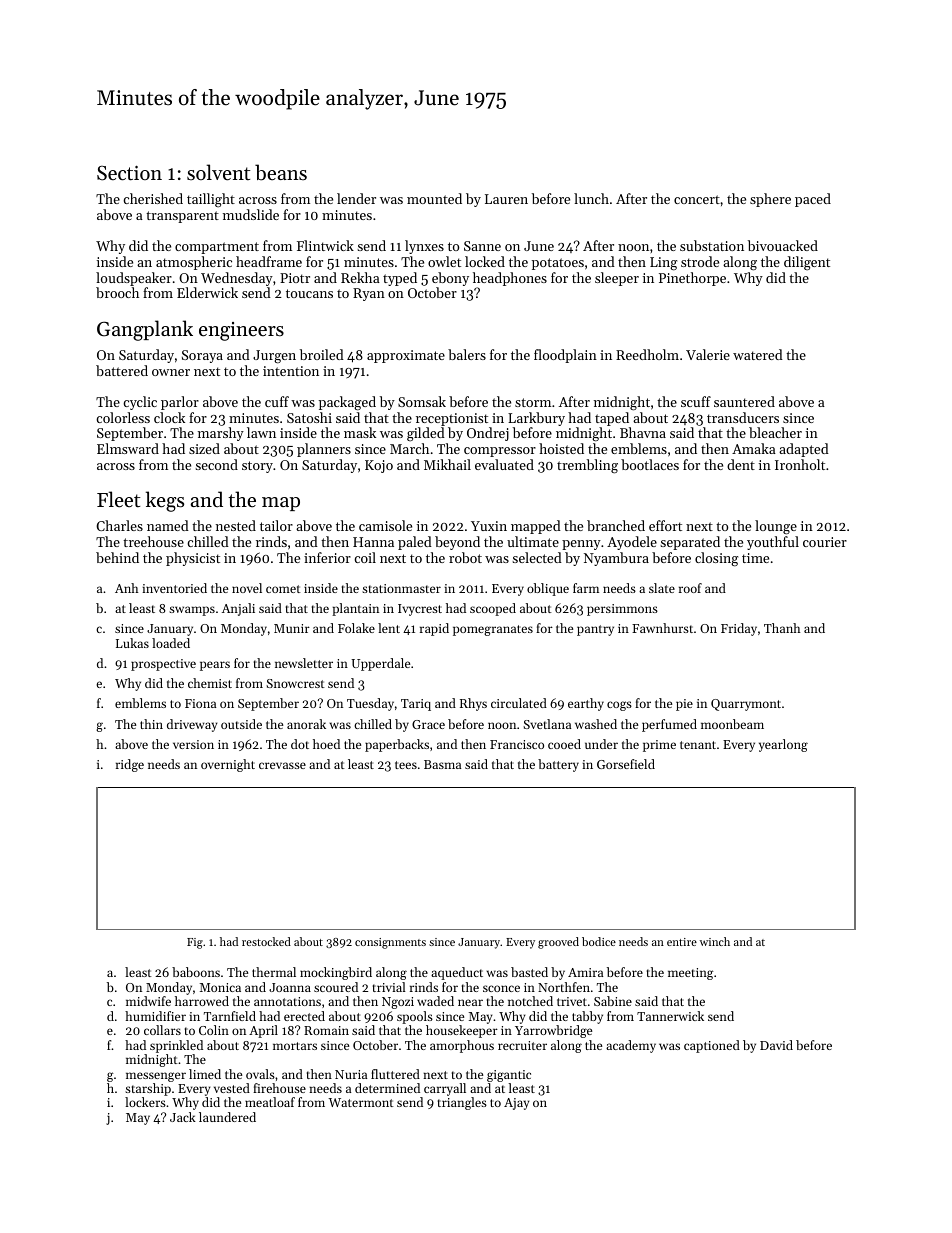  Describe the element at coordinates (783, 745) in the screenshot. I see `yearlong` at that location.
